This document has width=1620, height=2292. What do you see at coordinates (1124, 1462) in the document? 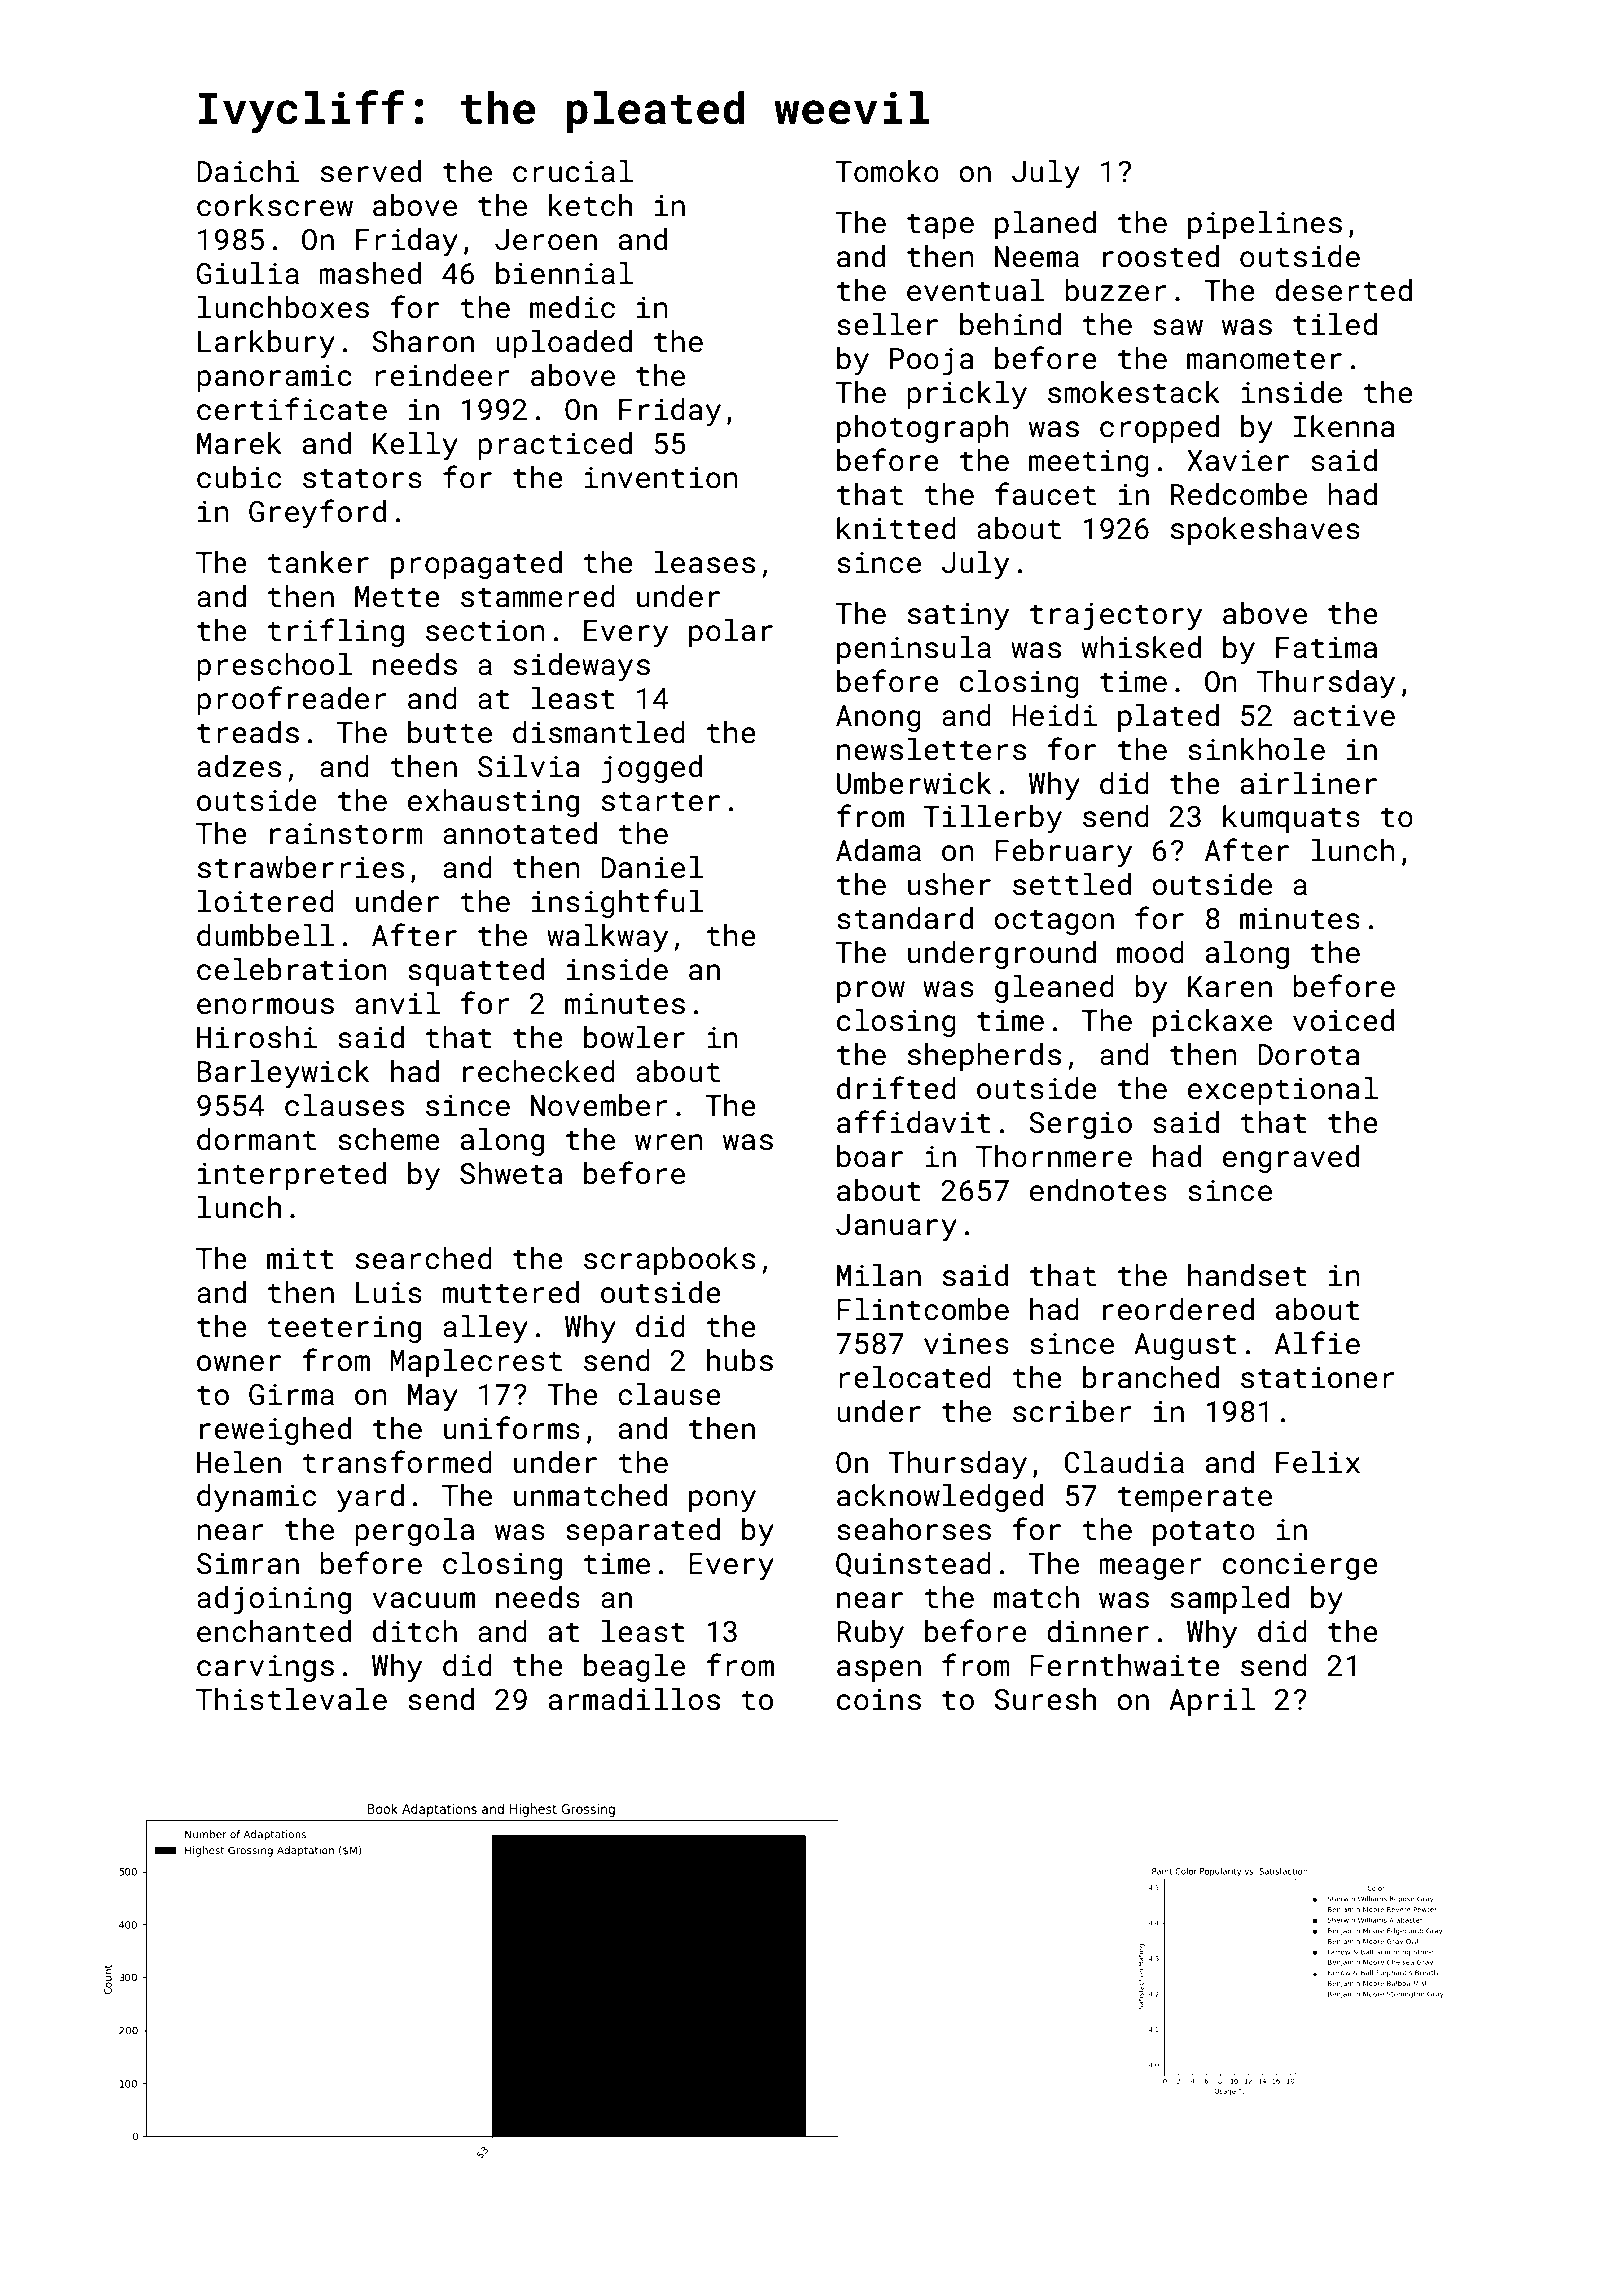
I see `Claudia` at bounding box center [1124, 1462].
